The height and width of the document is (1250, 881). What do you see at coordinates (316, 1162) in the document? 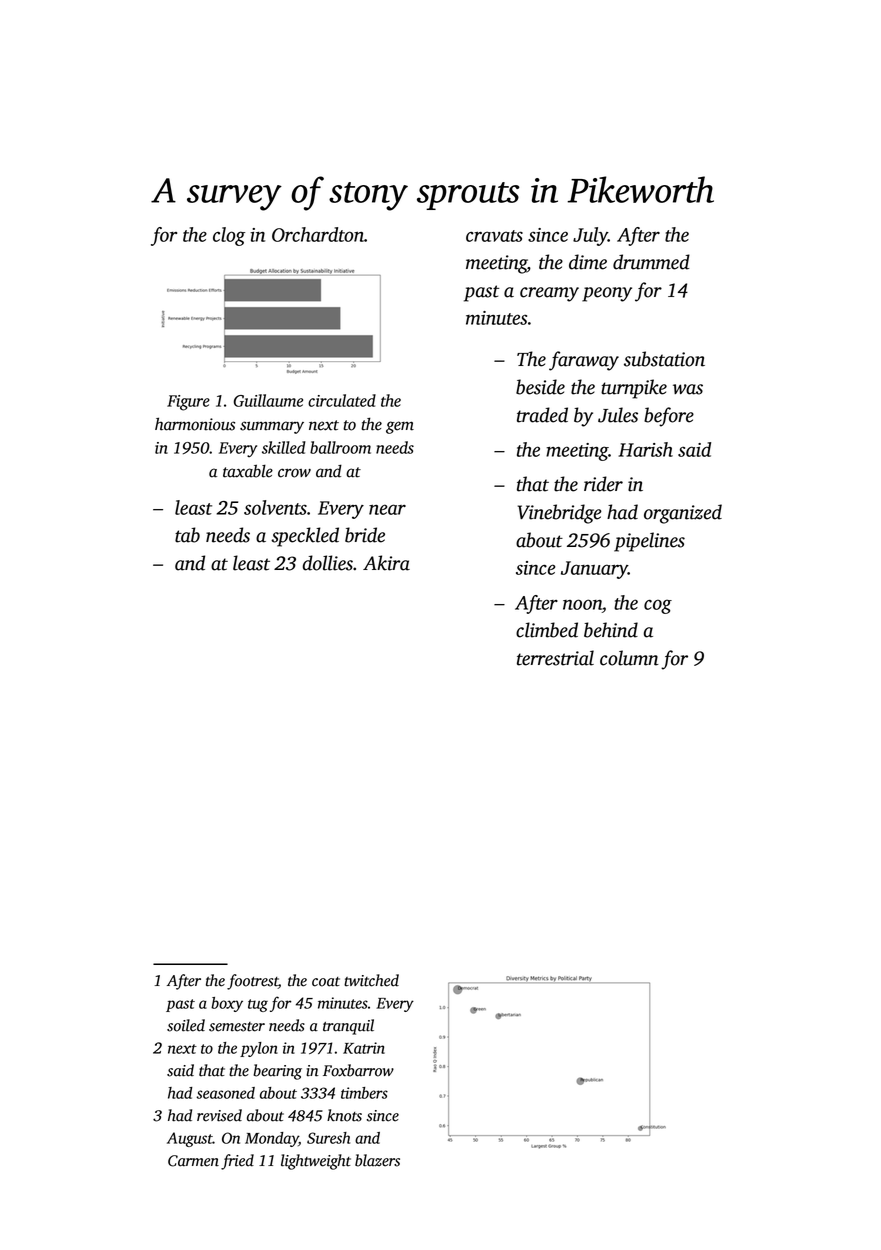
I see `lightweight` at bounding box center [316, 1162].
